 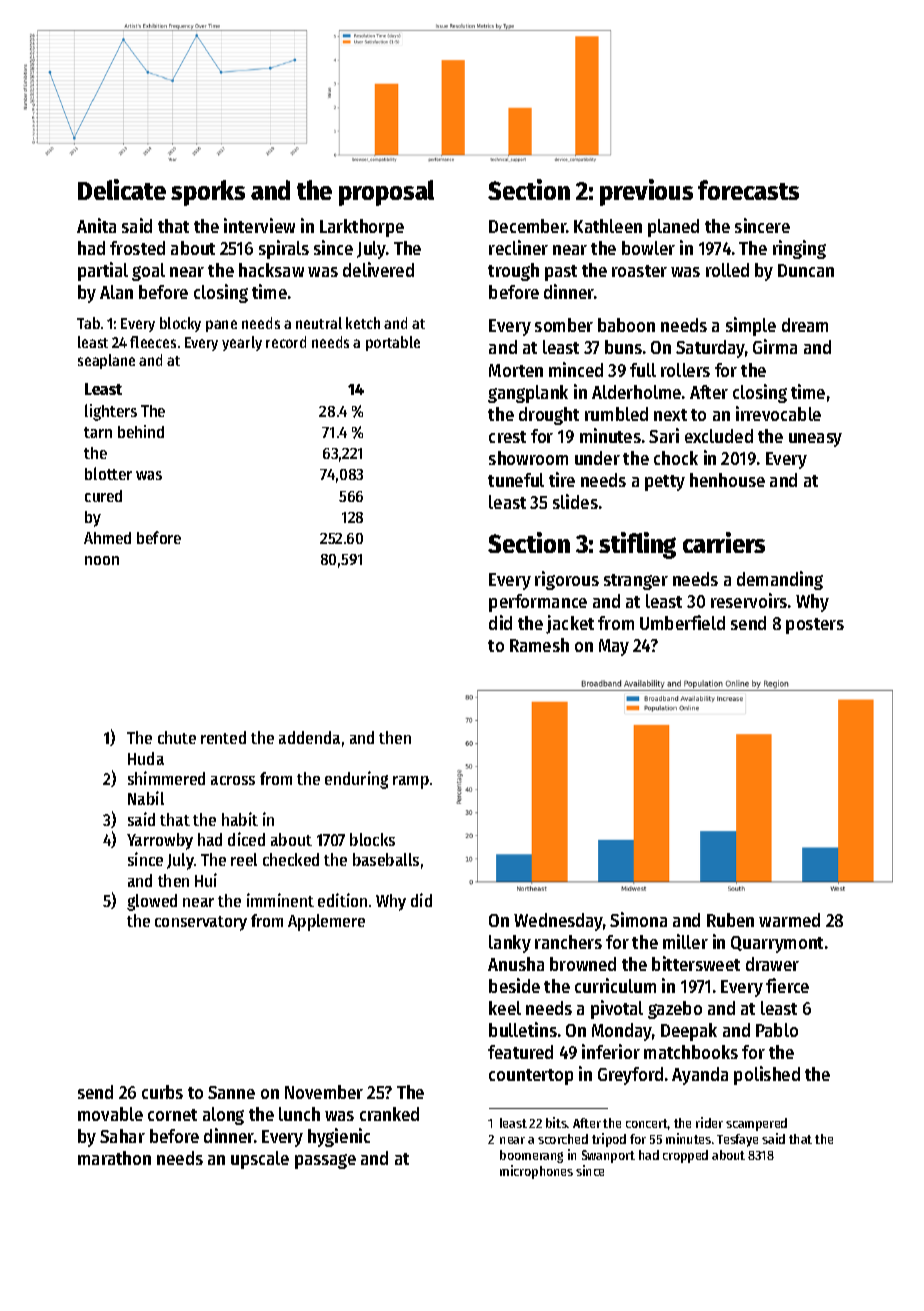 I want to click on curbs, so click(x=162, y=1092).
